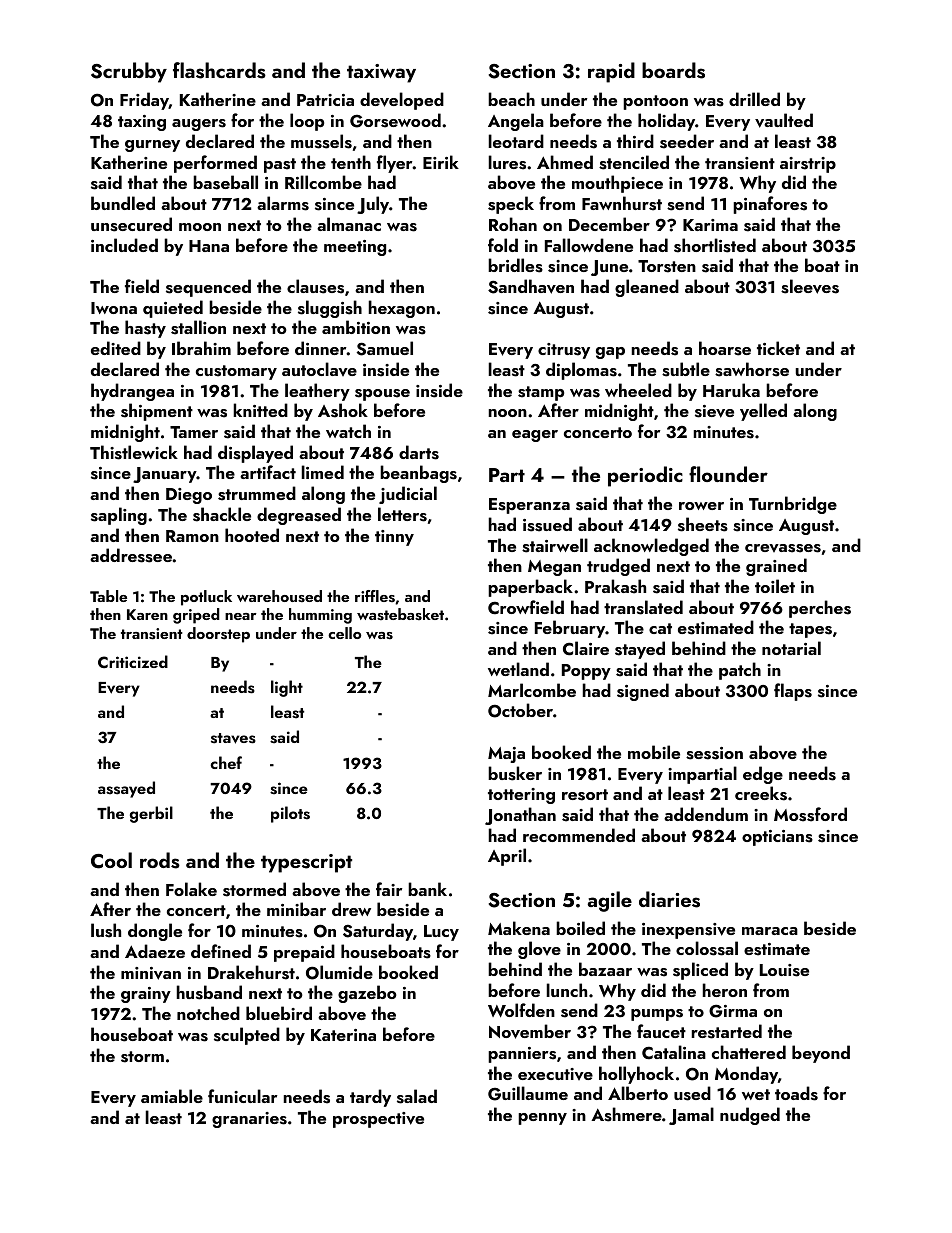 The height and width of the screenshot is (1233, 952). What do you see at coordinates (172, 1096) in the screenshot?
I see `amiable` at bounding box center [172, 1096].
